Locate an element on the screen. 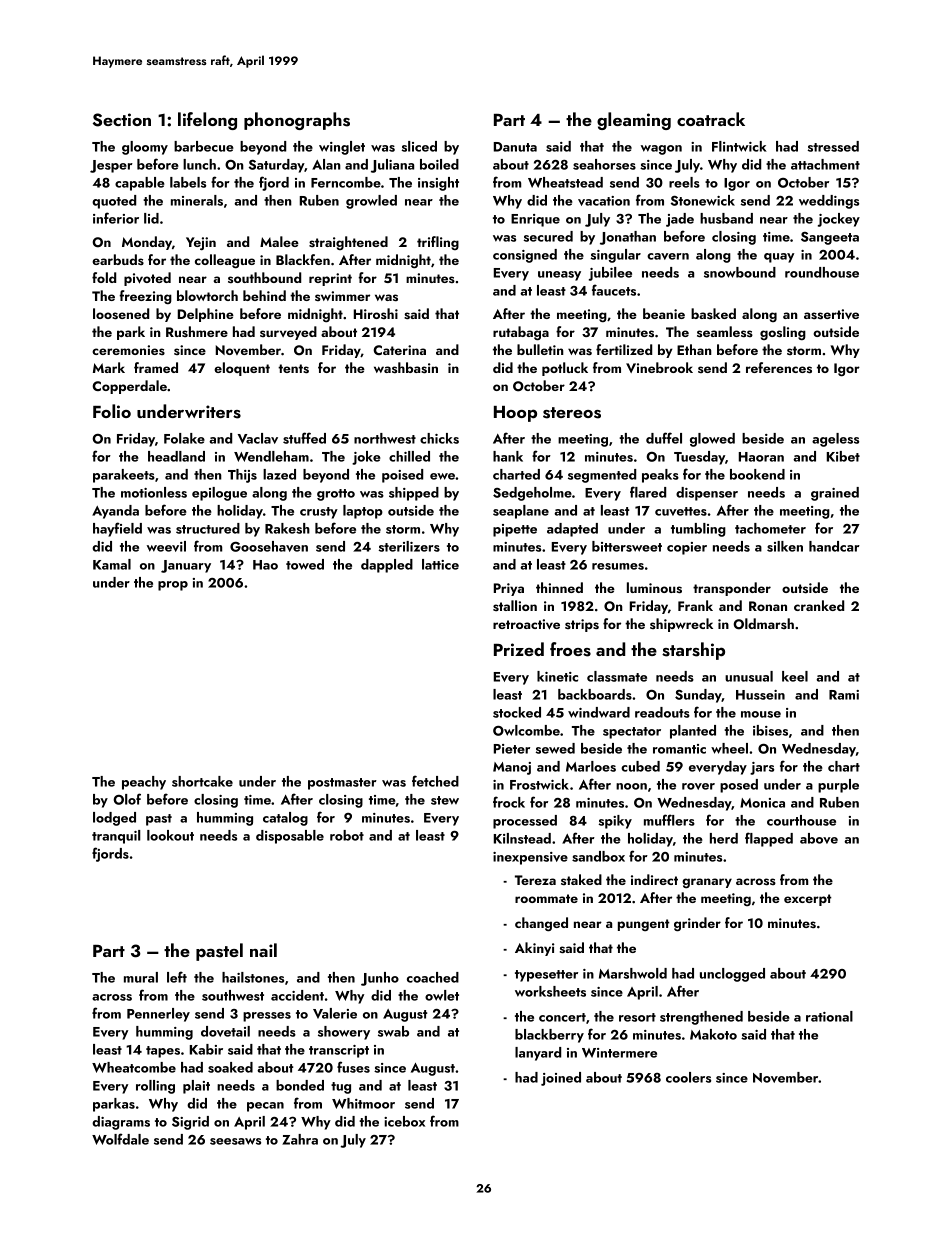 The height and width of the screenshot is (1233, 952). trifling is located at coordinates (438, 243).
